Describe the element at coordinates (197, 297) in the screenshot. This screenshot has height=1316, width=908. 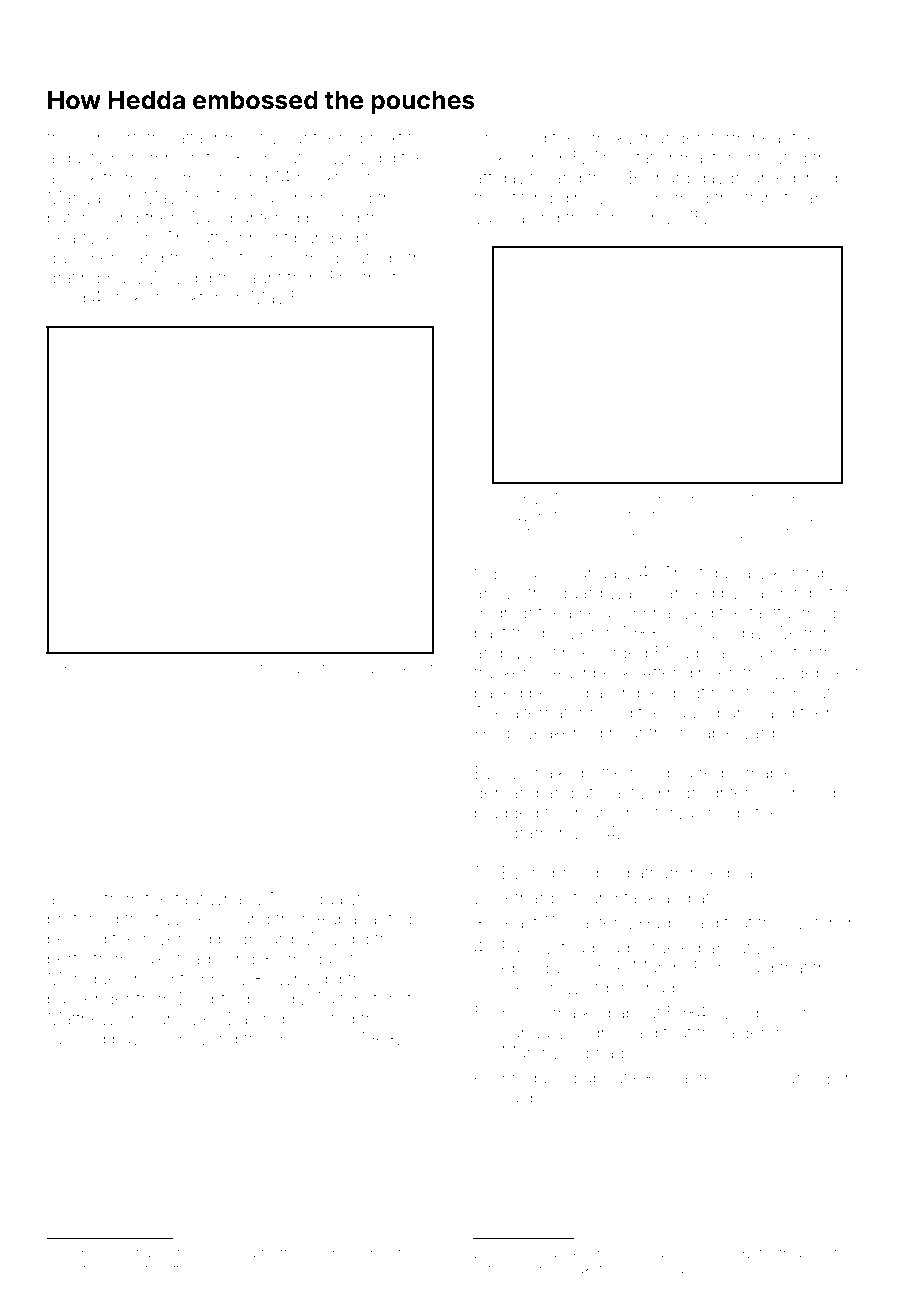
I see `Viktor` at that location.
